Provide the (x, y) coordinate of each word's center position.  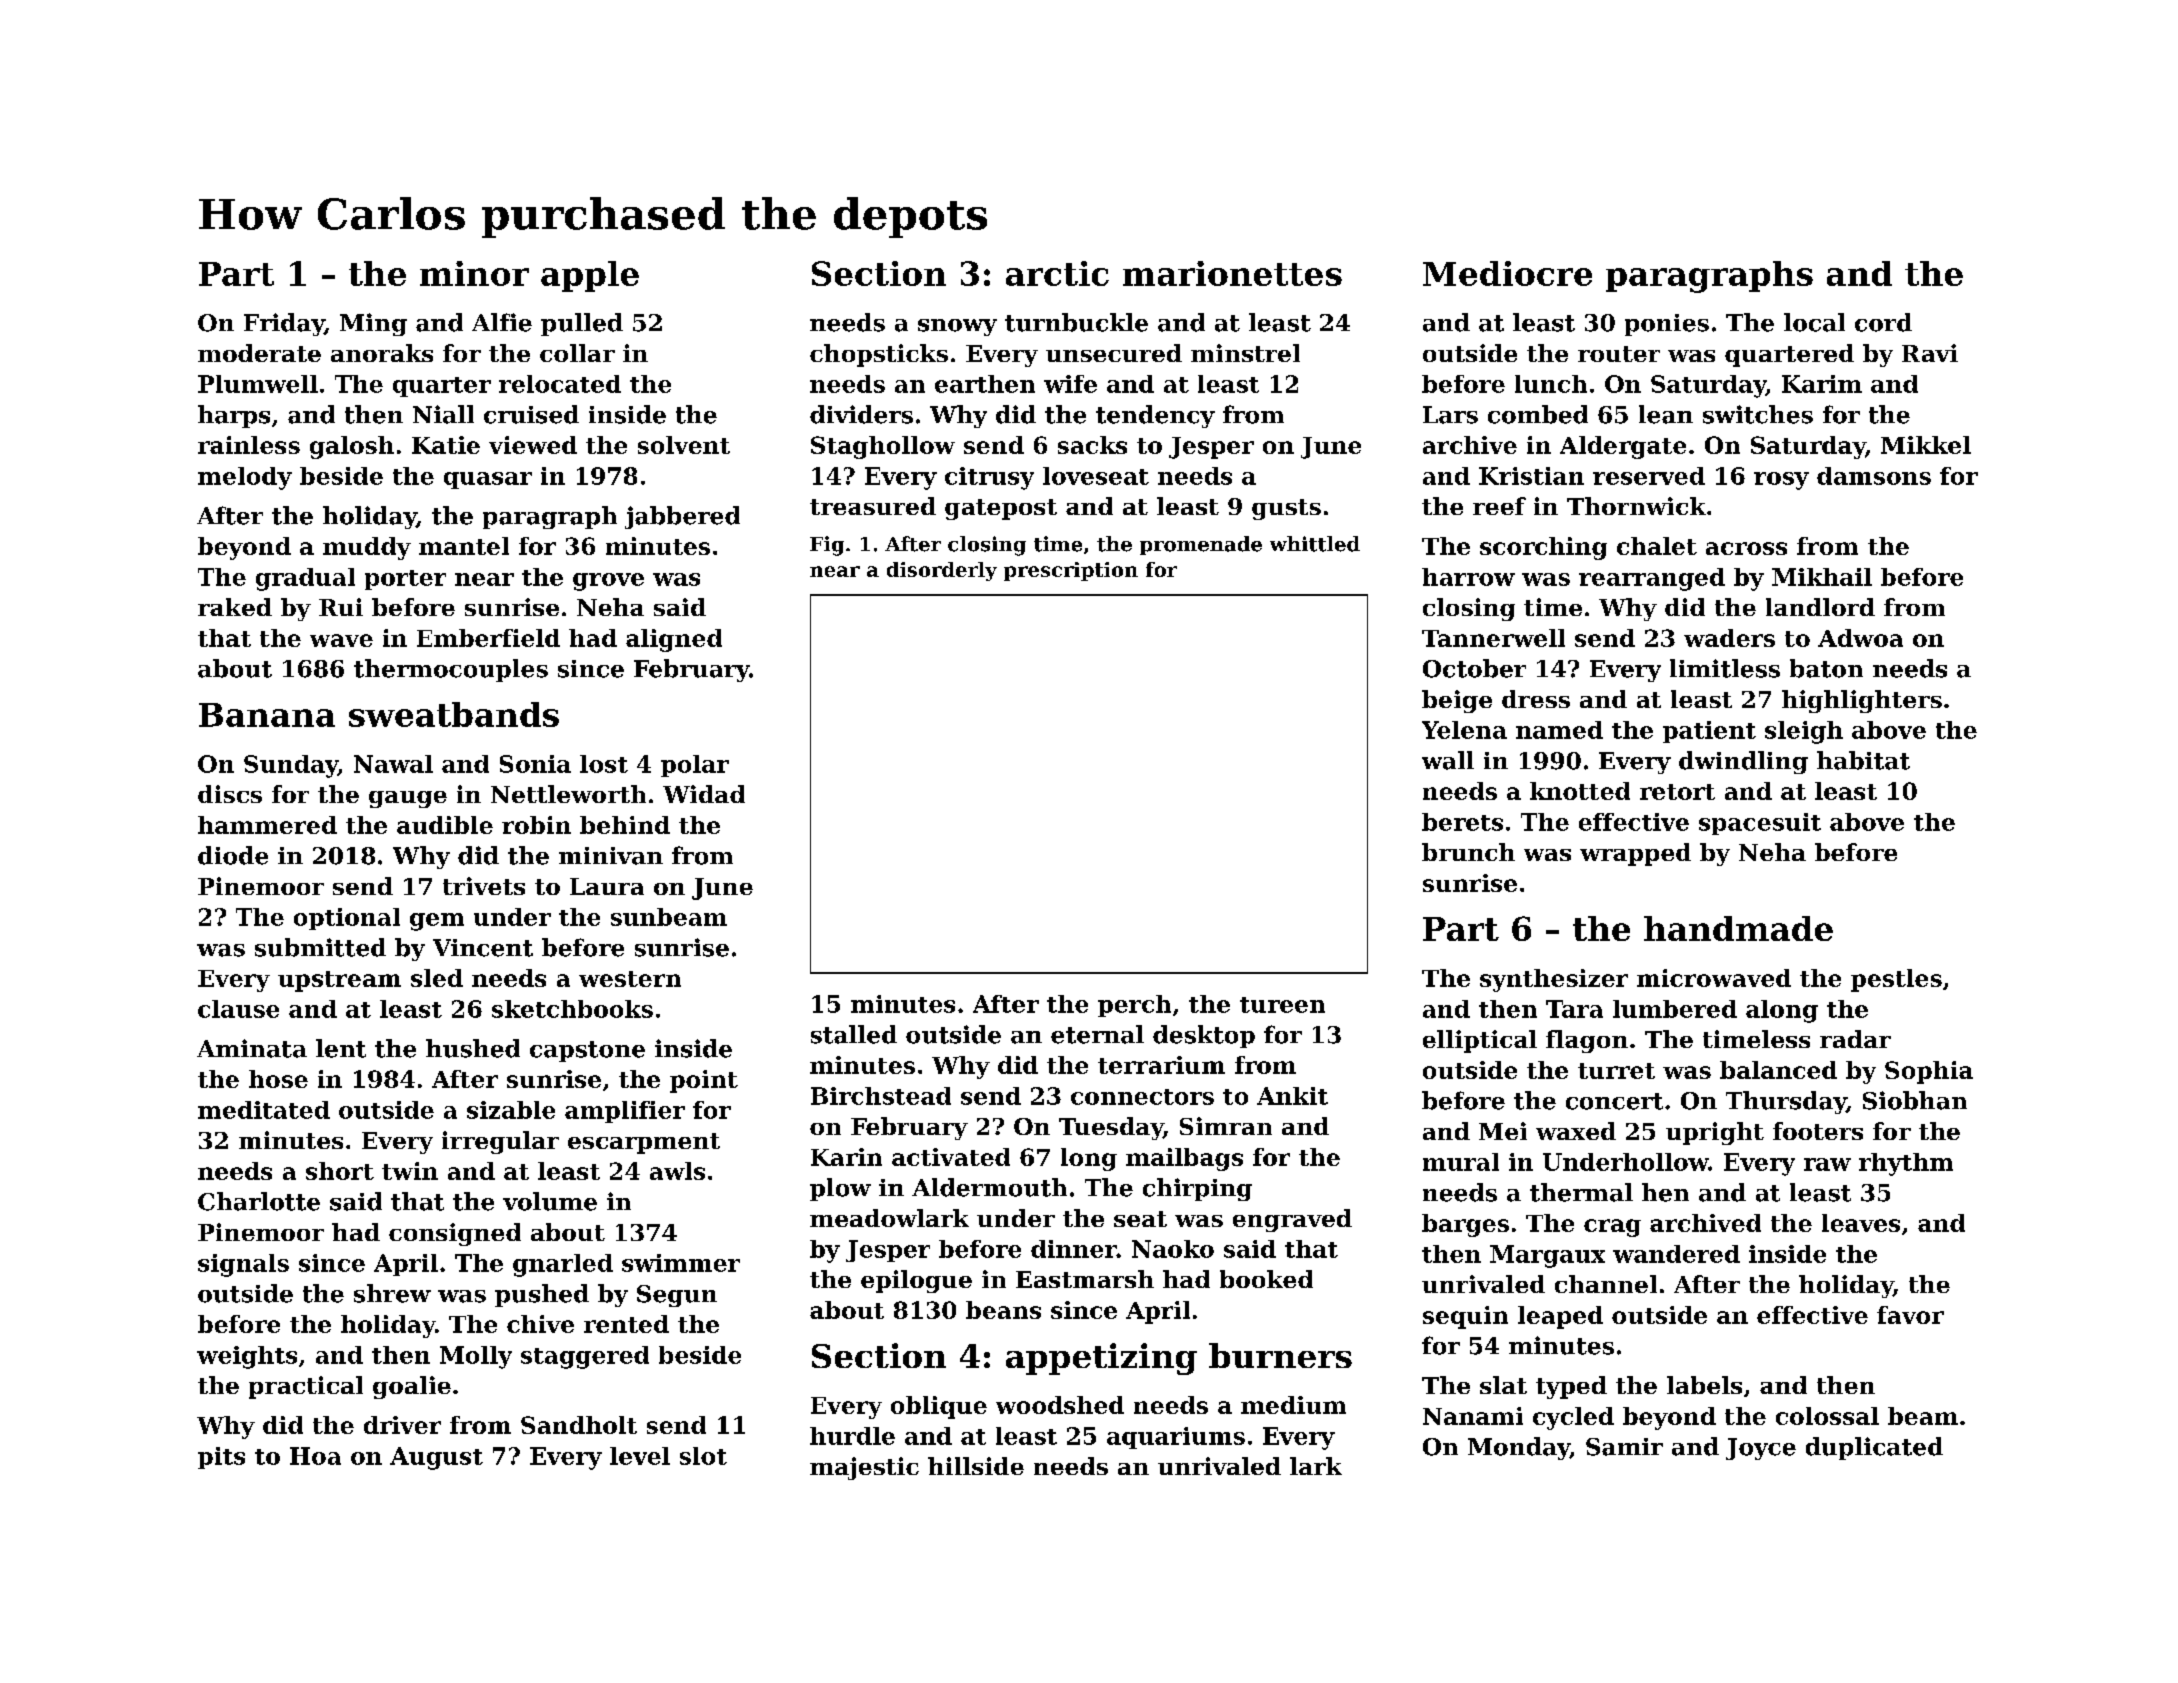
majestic (864, 1468)
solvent (684, 445)
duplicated (1874, 1448)
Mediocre (1507, 273)
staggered (585, 1357)
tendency (1155, 416)
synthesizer (1554, 980)
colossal (1827, 1416)
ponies (1667, 325)
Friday (284, 324)
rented (626, 1324)
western (630, 979)
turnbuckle (1076, 322)
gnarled (563, 1265)
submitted (320, 947)
